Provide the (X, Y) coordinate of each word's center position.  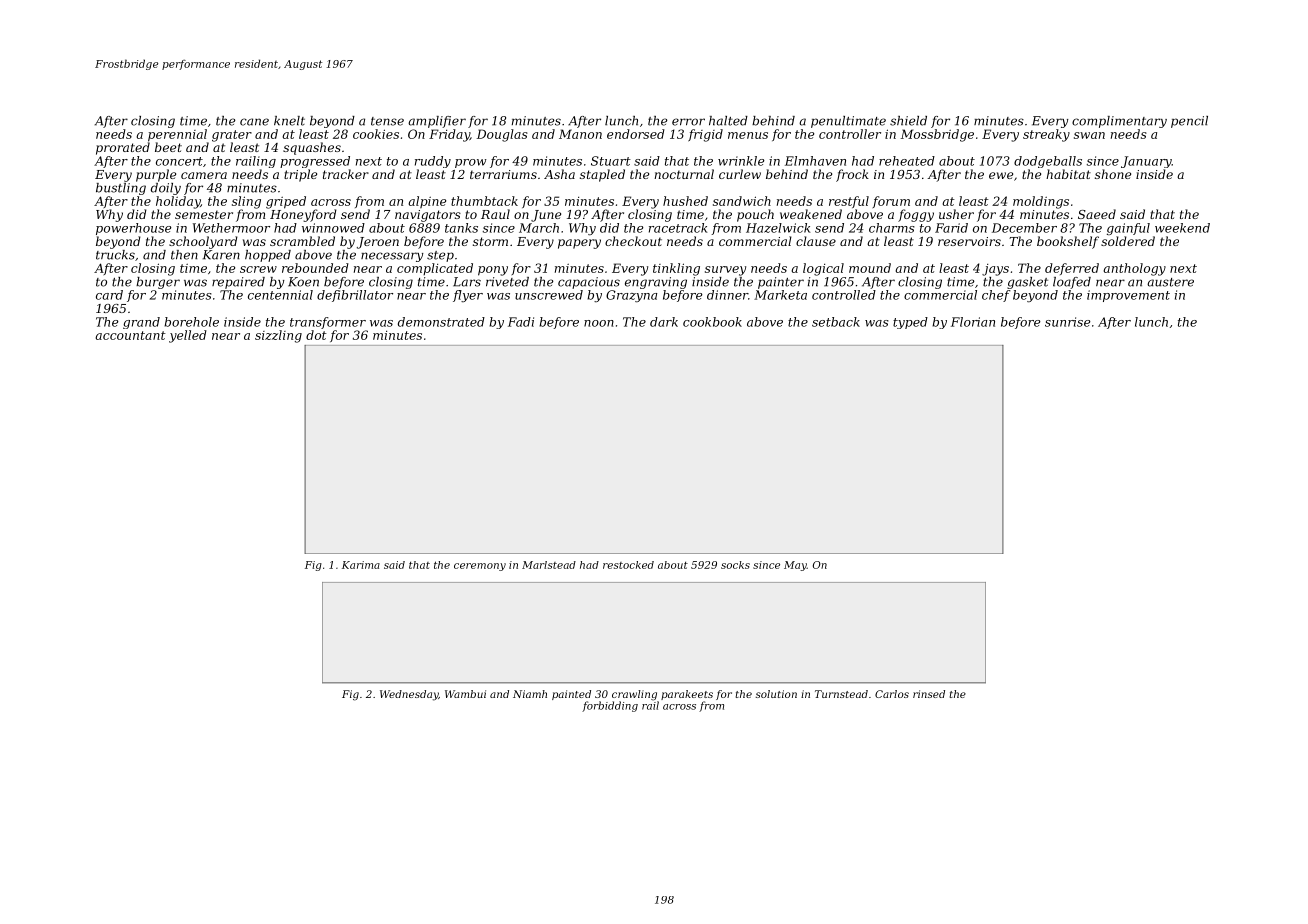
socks (735, 565)
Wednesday (409, 695)
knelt (289, 121)
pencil (1189, 122)
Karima (361, 565)
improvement (1128, 296)
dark (664, 322)
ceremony (480, 567)
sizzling (278, 336)
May (795, 566)
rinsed (929, 694)
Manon (580, 134)
